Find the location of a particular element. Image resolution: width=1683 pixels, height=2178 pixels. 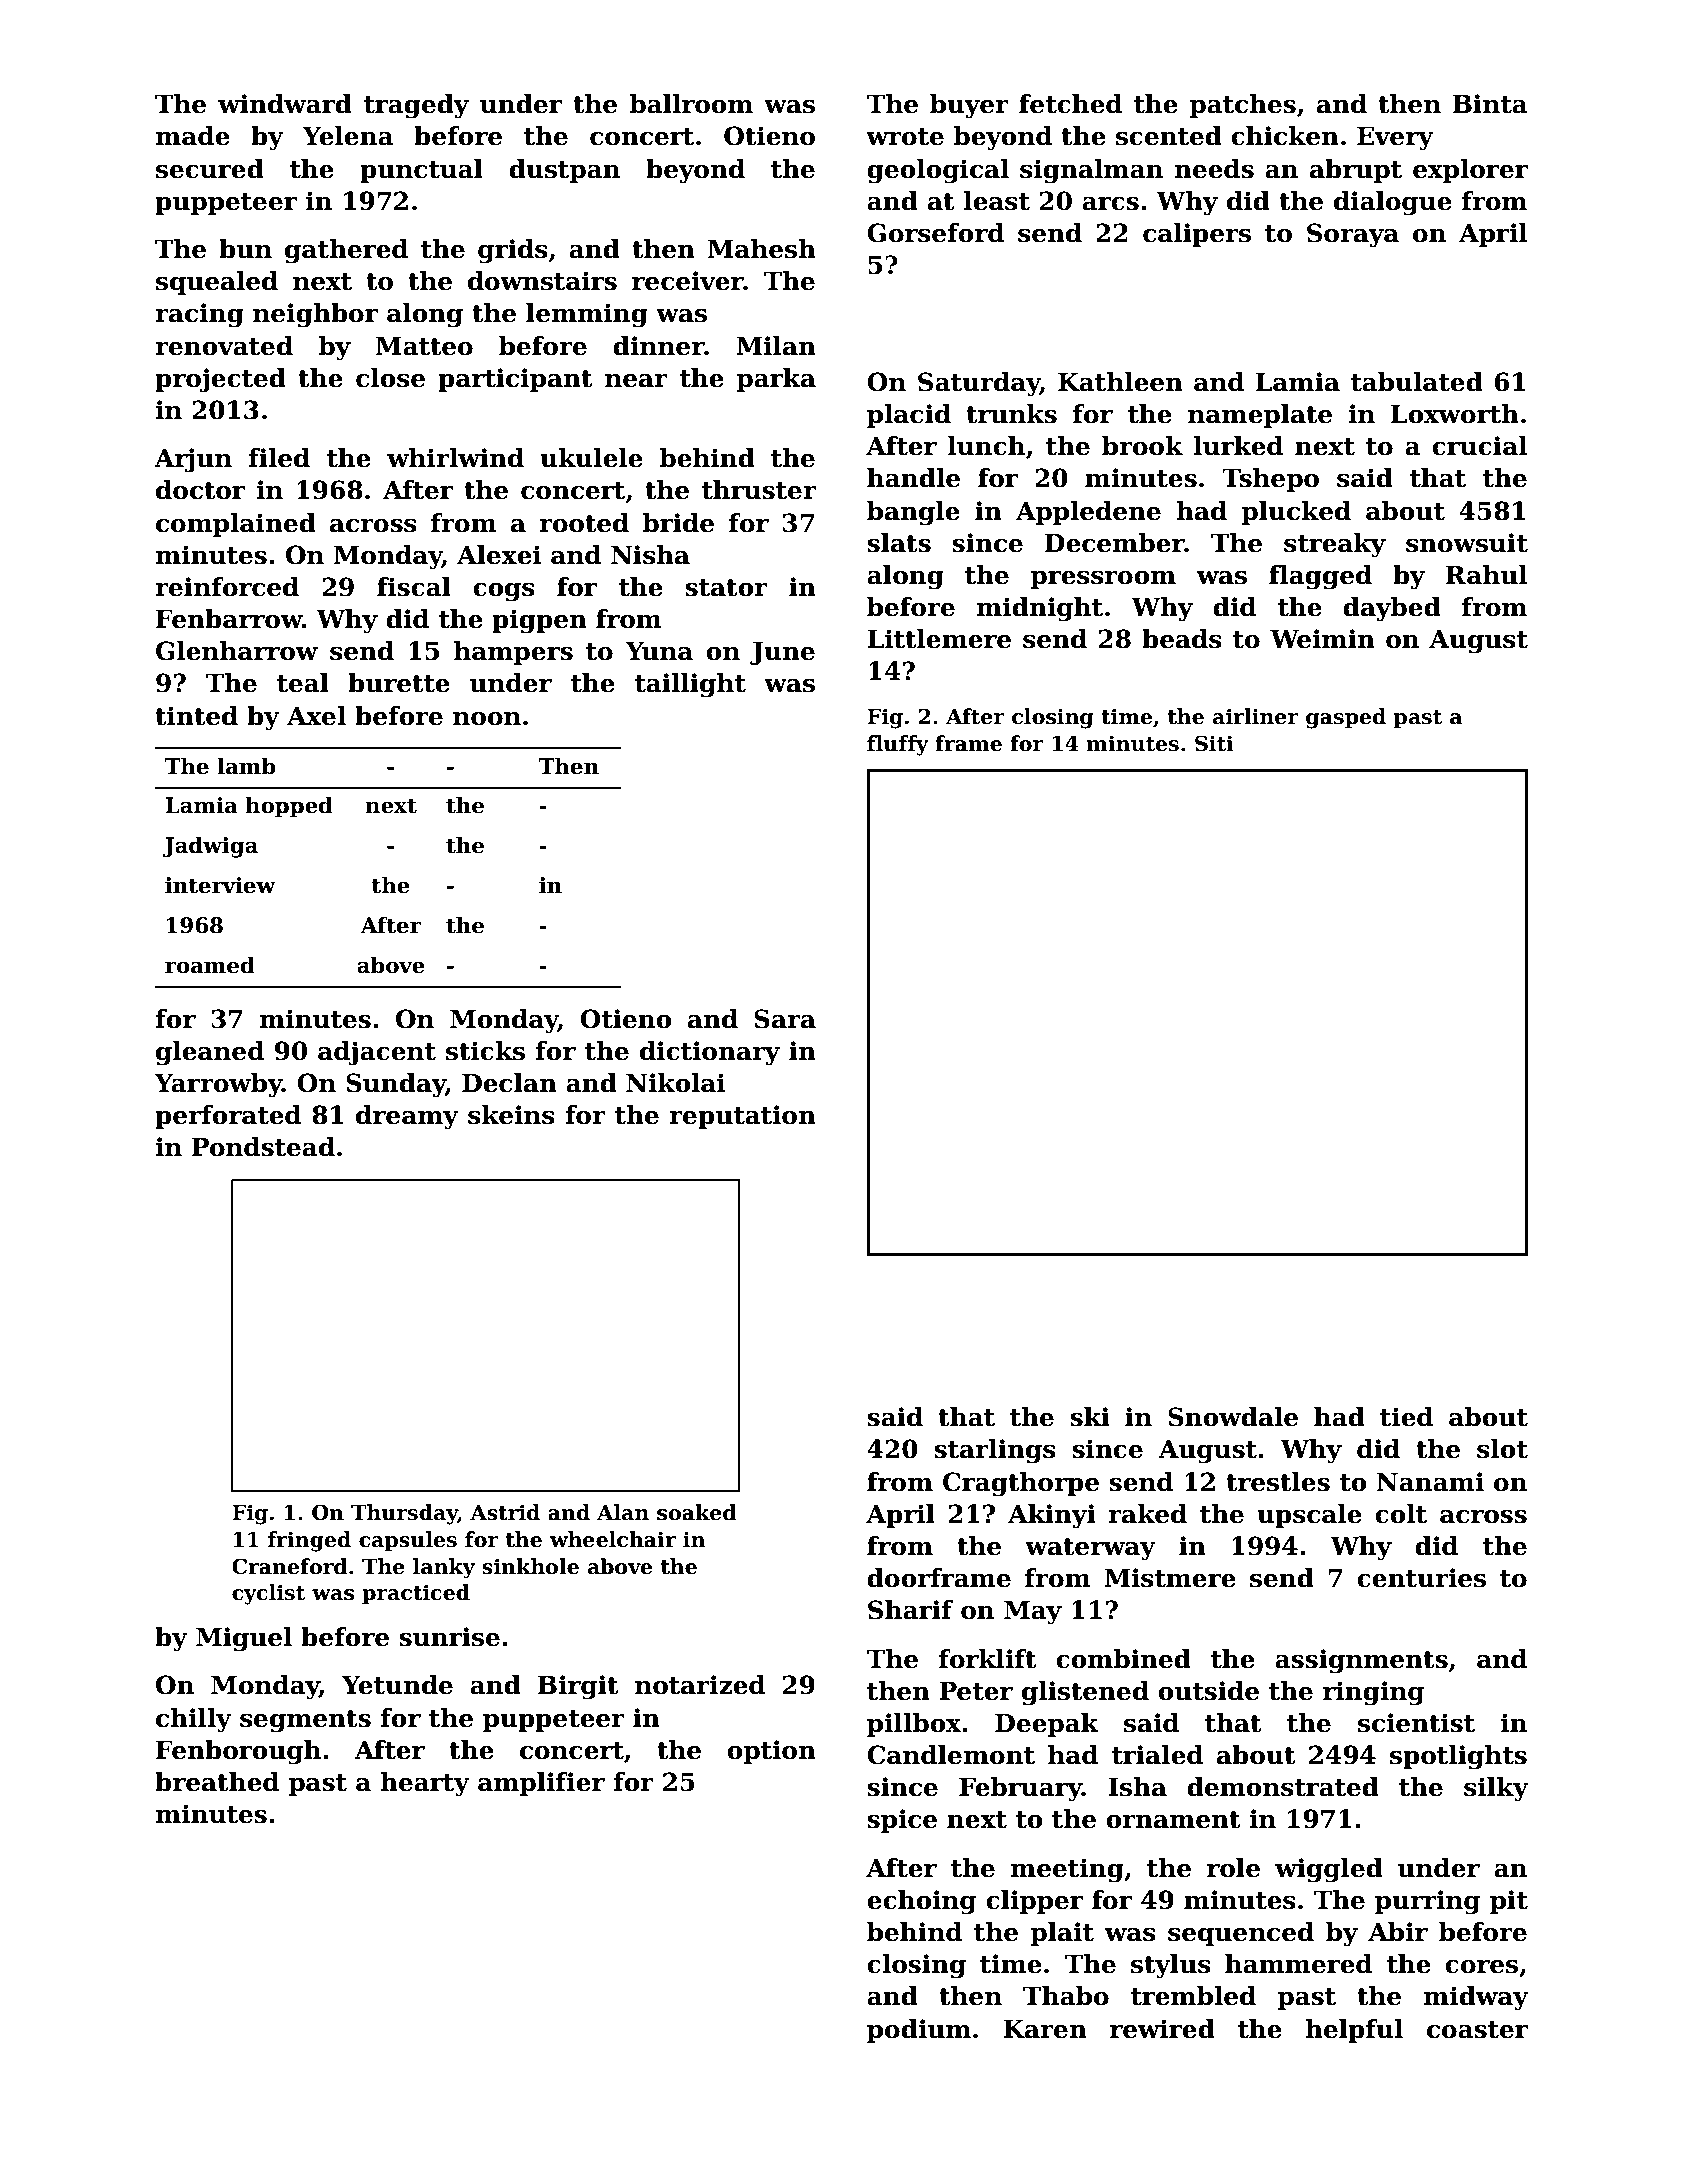

buyer is located at coordinates (969, 106).
